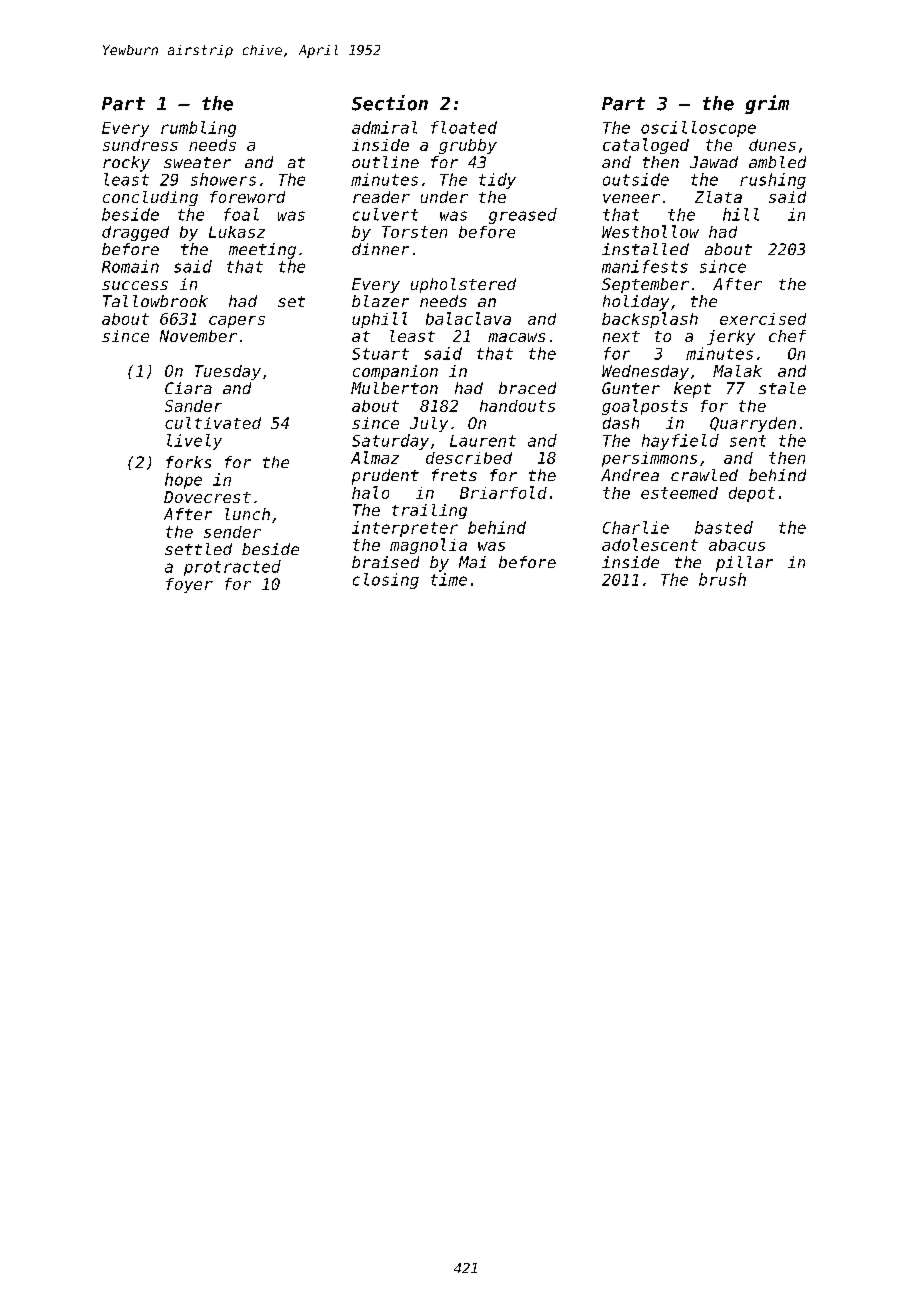  I want to click on depot, so click(752, 494).
